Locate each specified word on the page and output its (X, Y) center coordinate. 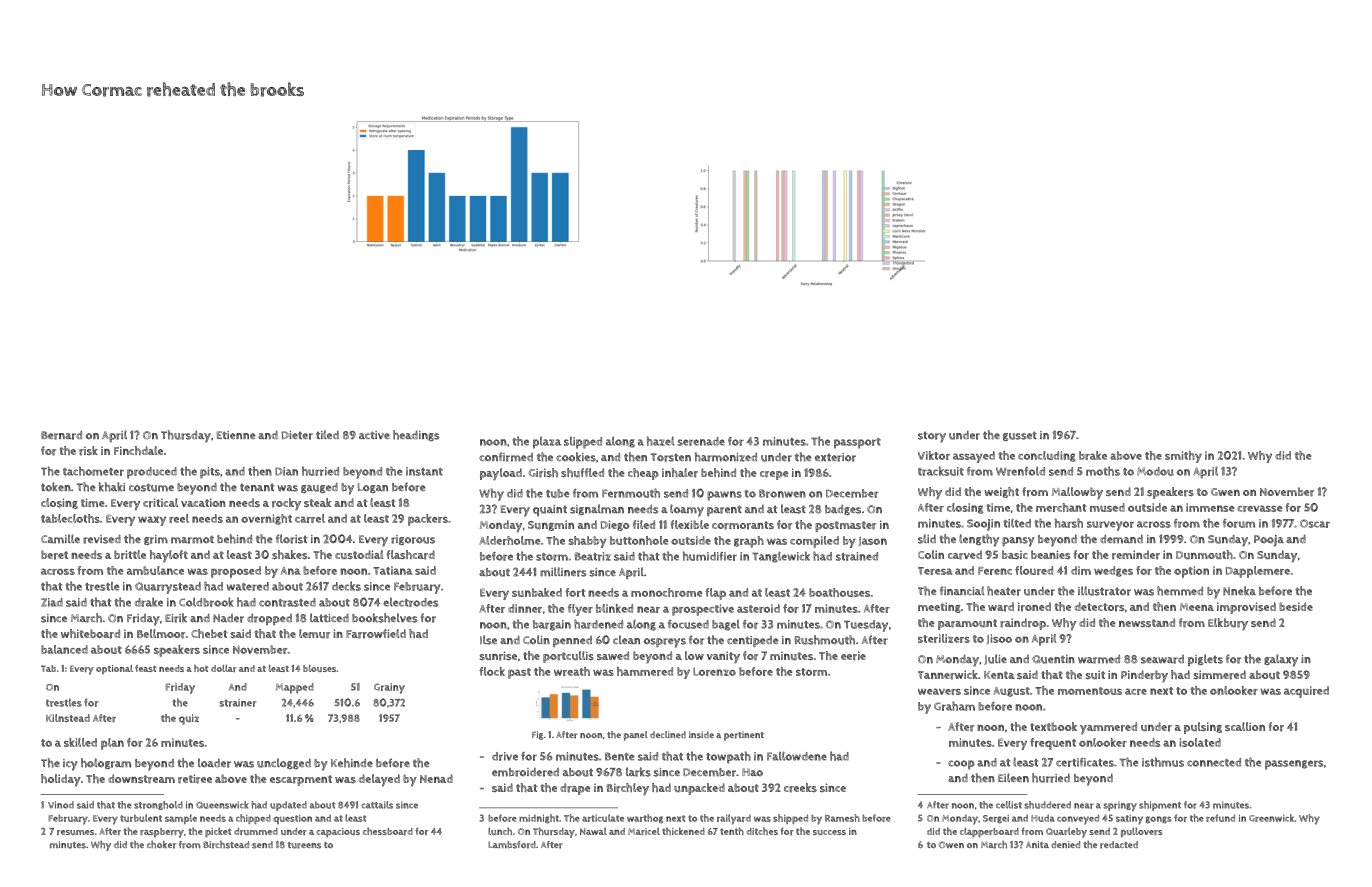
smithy (1183, 457)
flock (492, 671)
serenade (701, 441)
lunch (500, 831)
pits (210, 473)
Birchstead (226, 845)
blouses (319, 668)
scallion (1245, 726)
